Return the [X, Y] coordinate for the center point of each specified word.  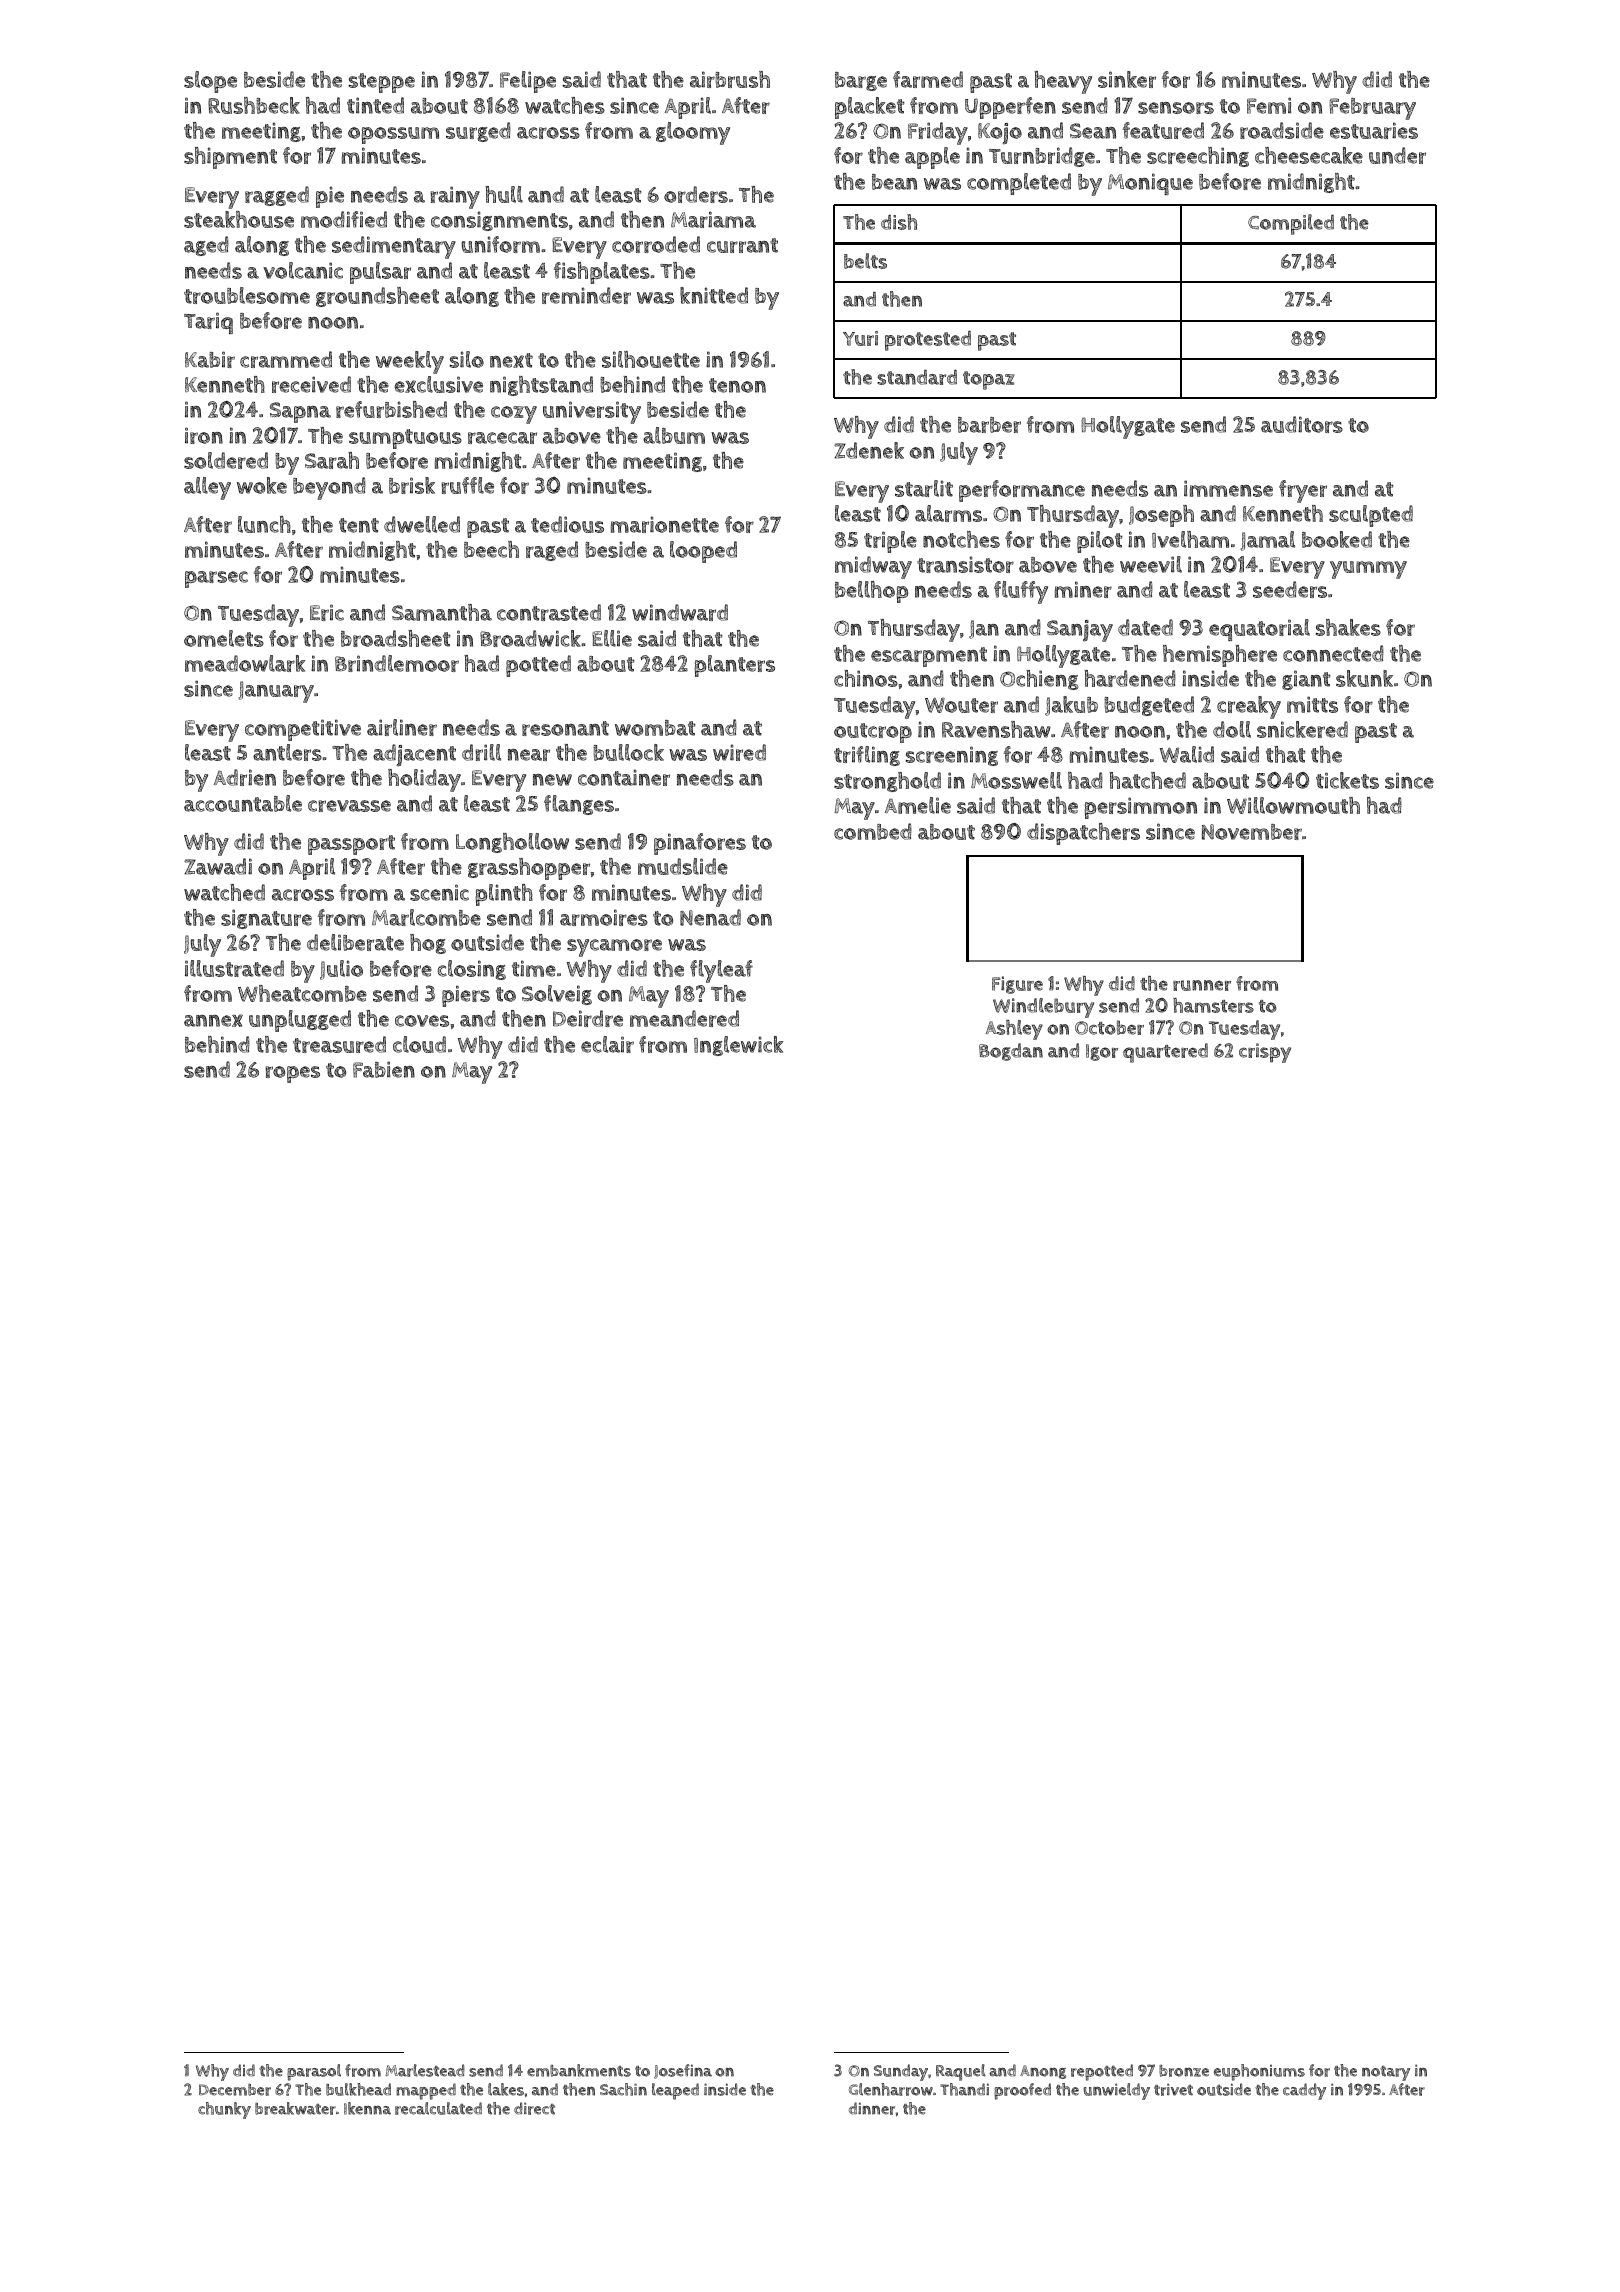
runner [1202, 985]
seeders [1290, 589]
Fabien [384, 1069]
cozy [514, 415]
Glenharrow [891, 2089]
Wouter [961, 705]
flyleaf [721, 971]
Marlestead [425, 2070]
